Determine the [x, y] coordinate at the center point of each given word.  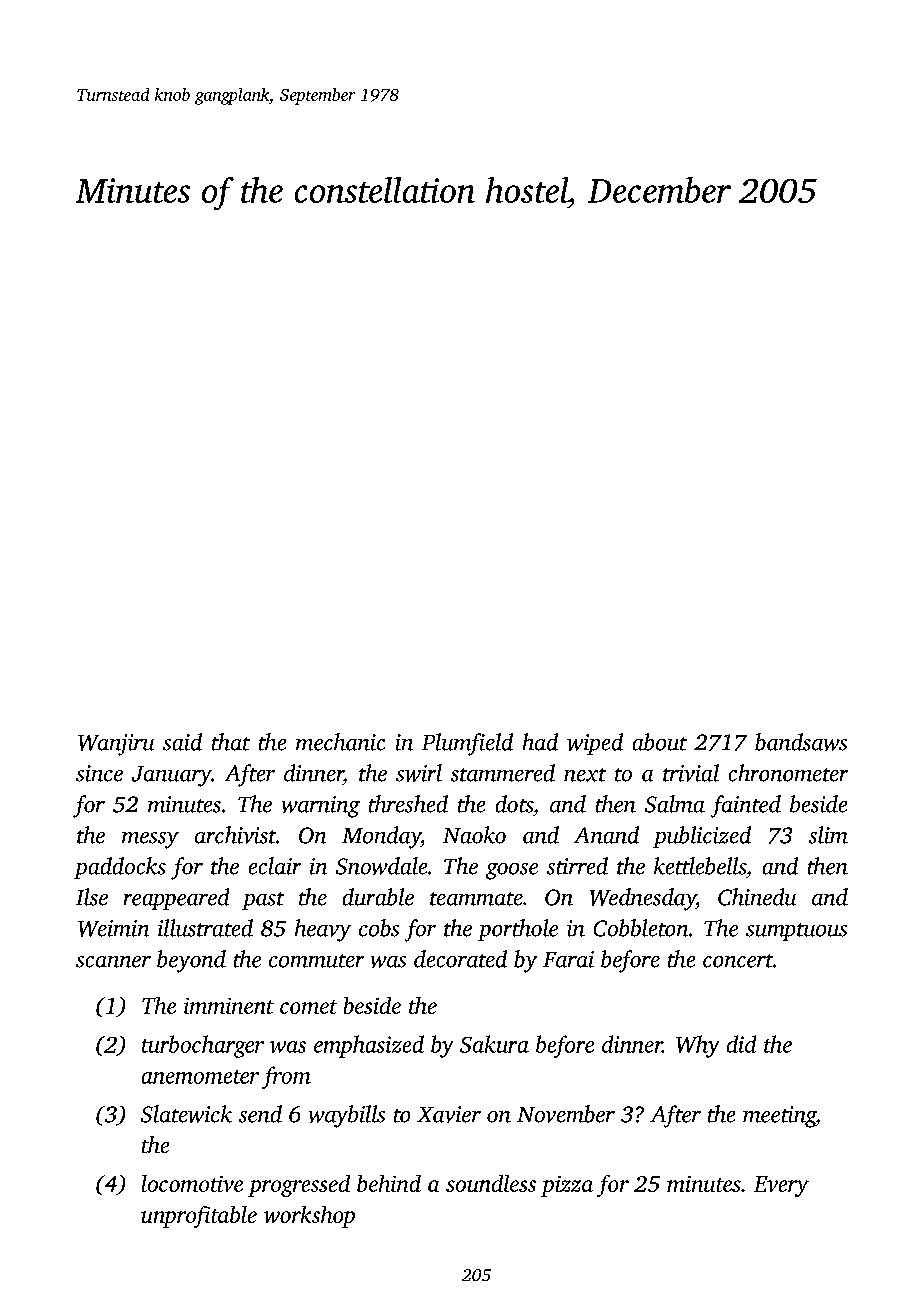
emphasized [369, 1046]
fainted [746, 806]
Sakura [494, 1044]
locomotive [192, 1183]
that [231, 742]
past [263, 901]
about [660, 742]
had [540, 742]
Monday [381, 837]
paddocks [120, 868]
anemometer [200, 1077]
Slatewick [186, 1114]
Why [697, 1046]
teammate [476, 899]
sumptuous [796, 932]
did [741, 1044]
